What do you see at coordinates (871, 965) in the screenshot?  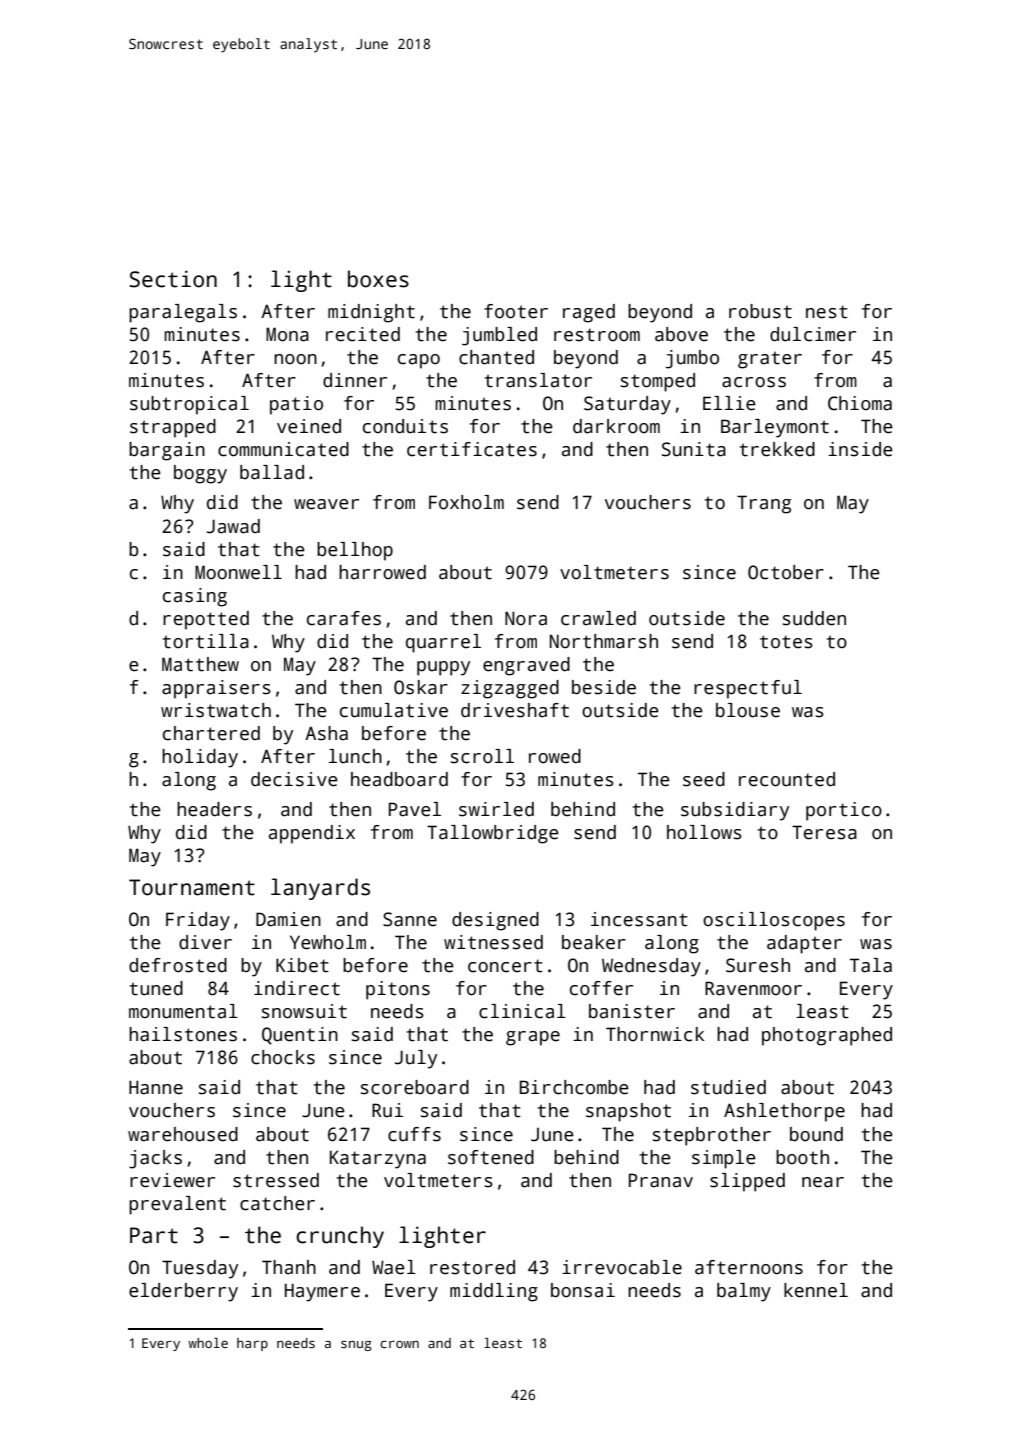 I see `Tala` at bounding box center [871, 965].
